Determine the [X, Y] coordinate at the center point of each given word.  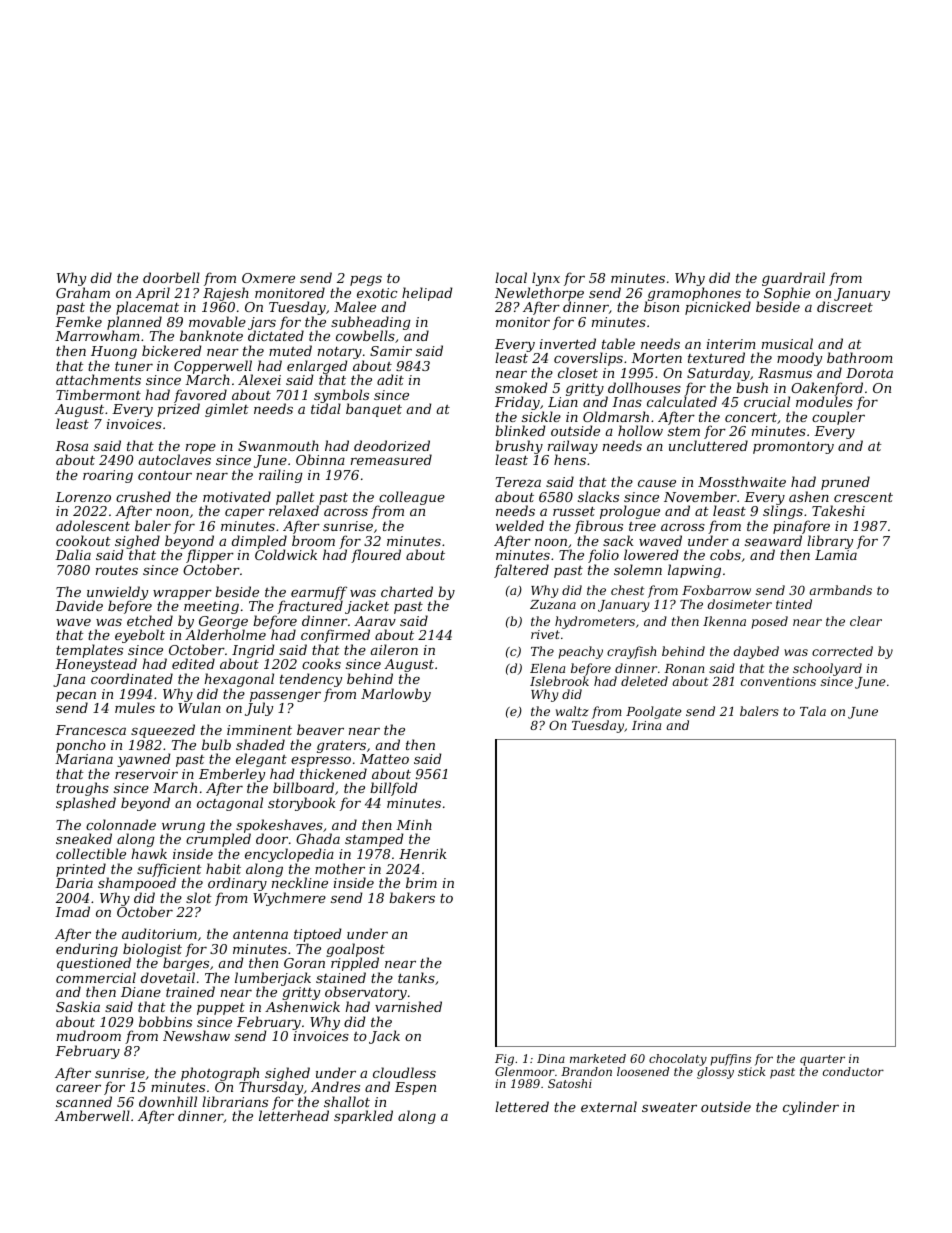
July [259, 709]
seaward [773, 540]
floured [376, 556]
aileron [394, 649]
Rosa [71, 446]
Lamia [836, 555]
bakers [412, 897]
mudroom [89, 1035]
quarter [822, 1060]
